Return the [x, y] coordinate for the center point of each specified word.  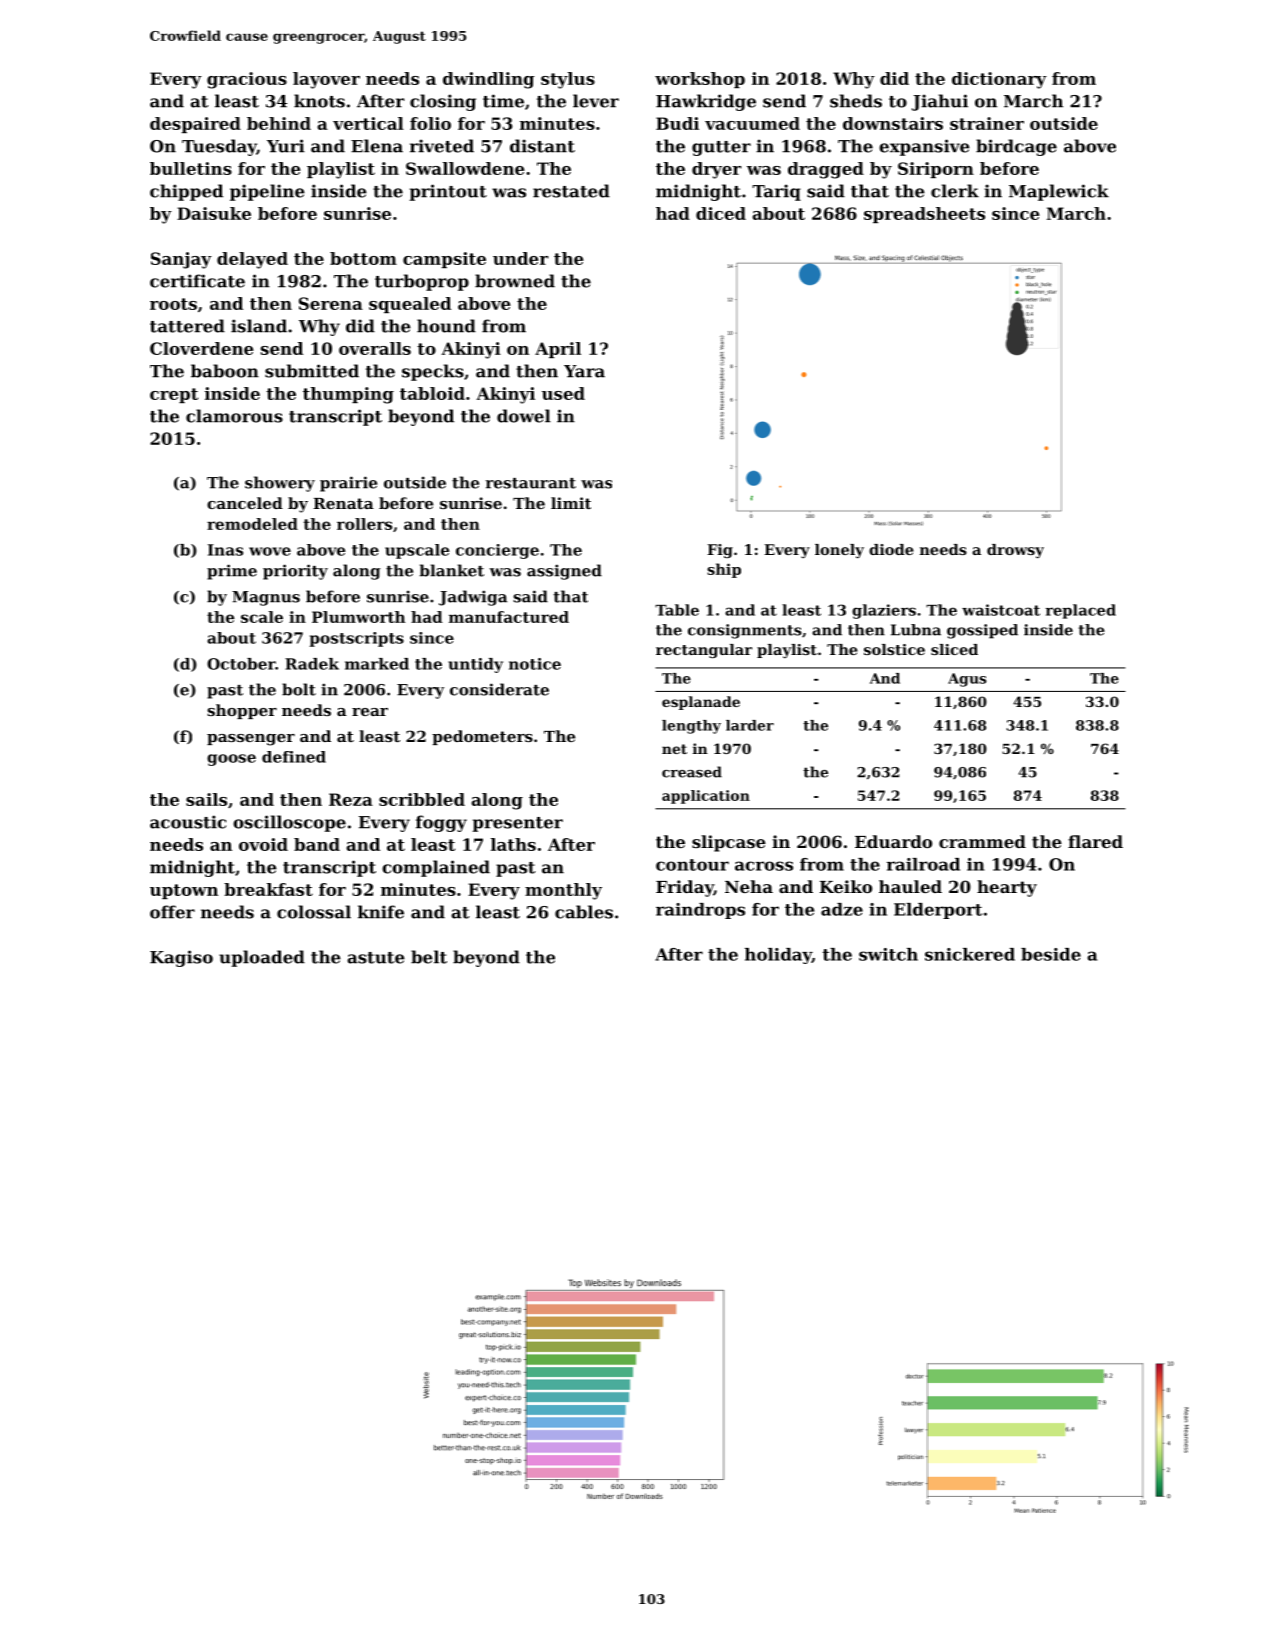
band [317, 844]
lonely [839, 551]
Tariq [776, 192]
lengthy [691, 727]
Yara [584, 371]
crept [174, 395]
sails [206, 799]
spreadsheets [924, 215]
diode [891, 549]
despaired [195, 125]
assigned [564, 572]
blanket [451, 570]
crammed [982, 841]
